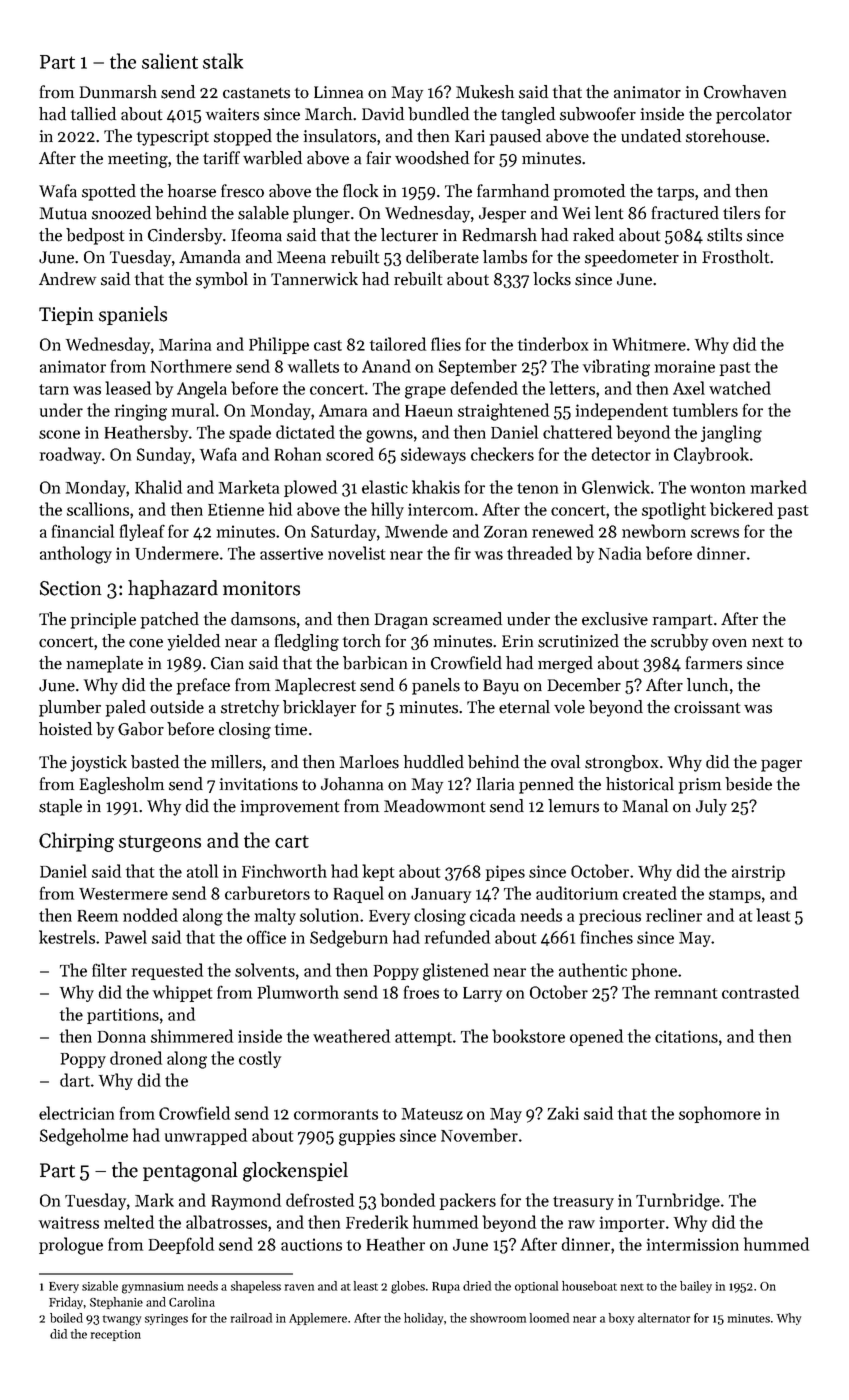  Describe the element at coordinates (221, 158) in the screenshot. I see `tariff` at that location.
